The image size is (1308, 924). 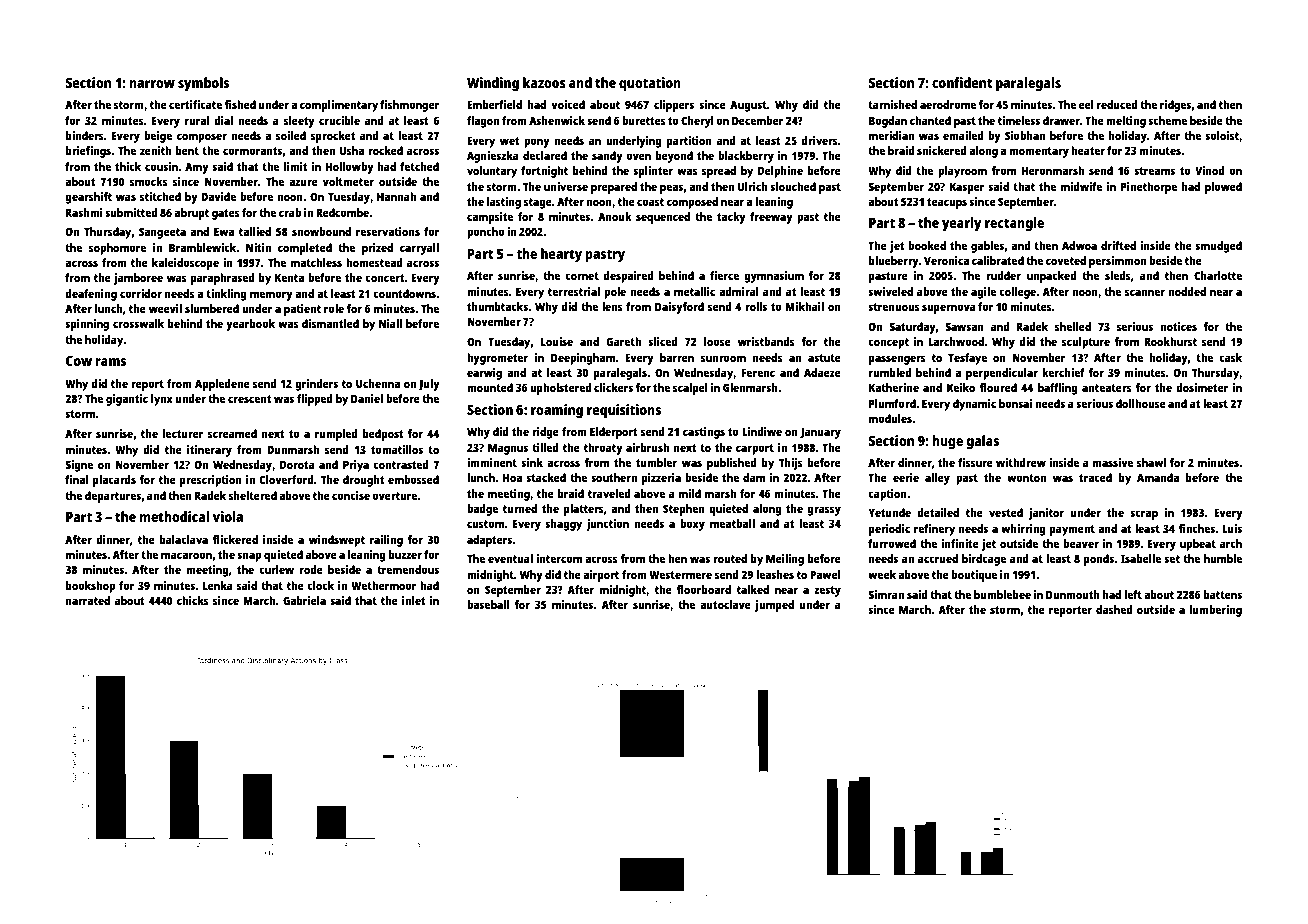 What do you see at coordinates (962, 82) in the screenshot?
I see `confident` at bounding box center [962, 82].
